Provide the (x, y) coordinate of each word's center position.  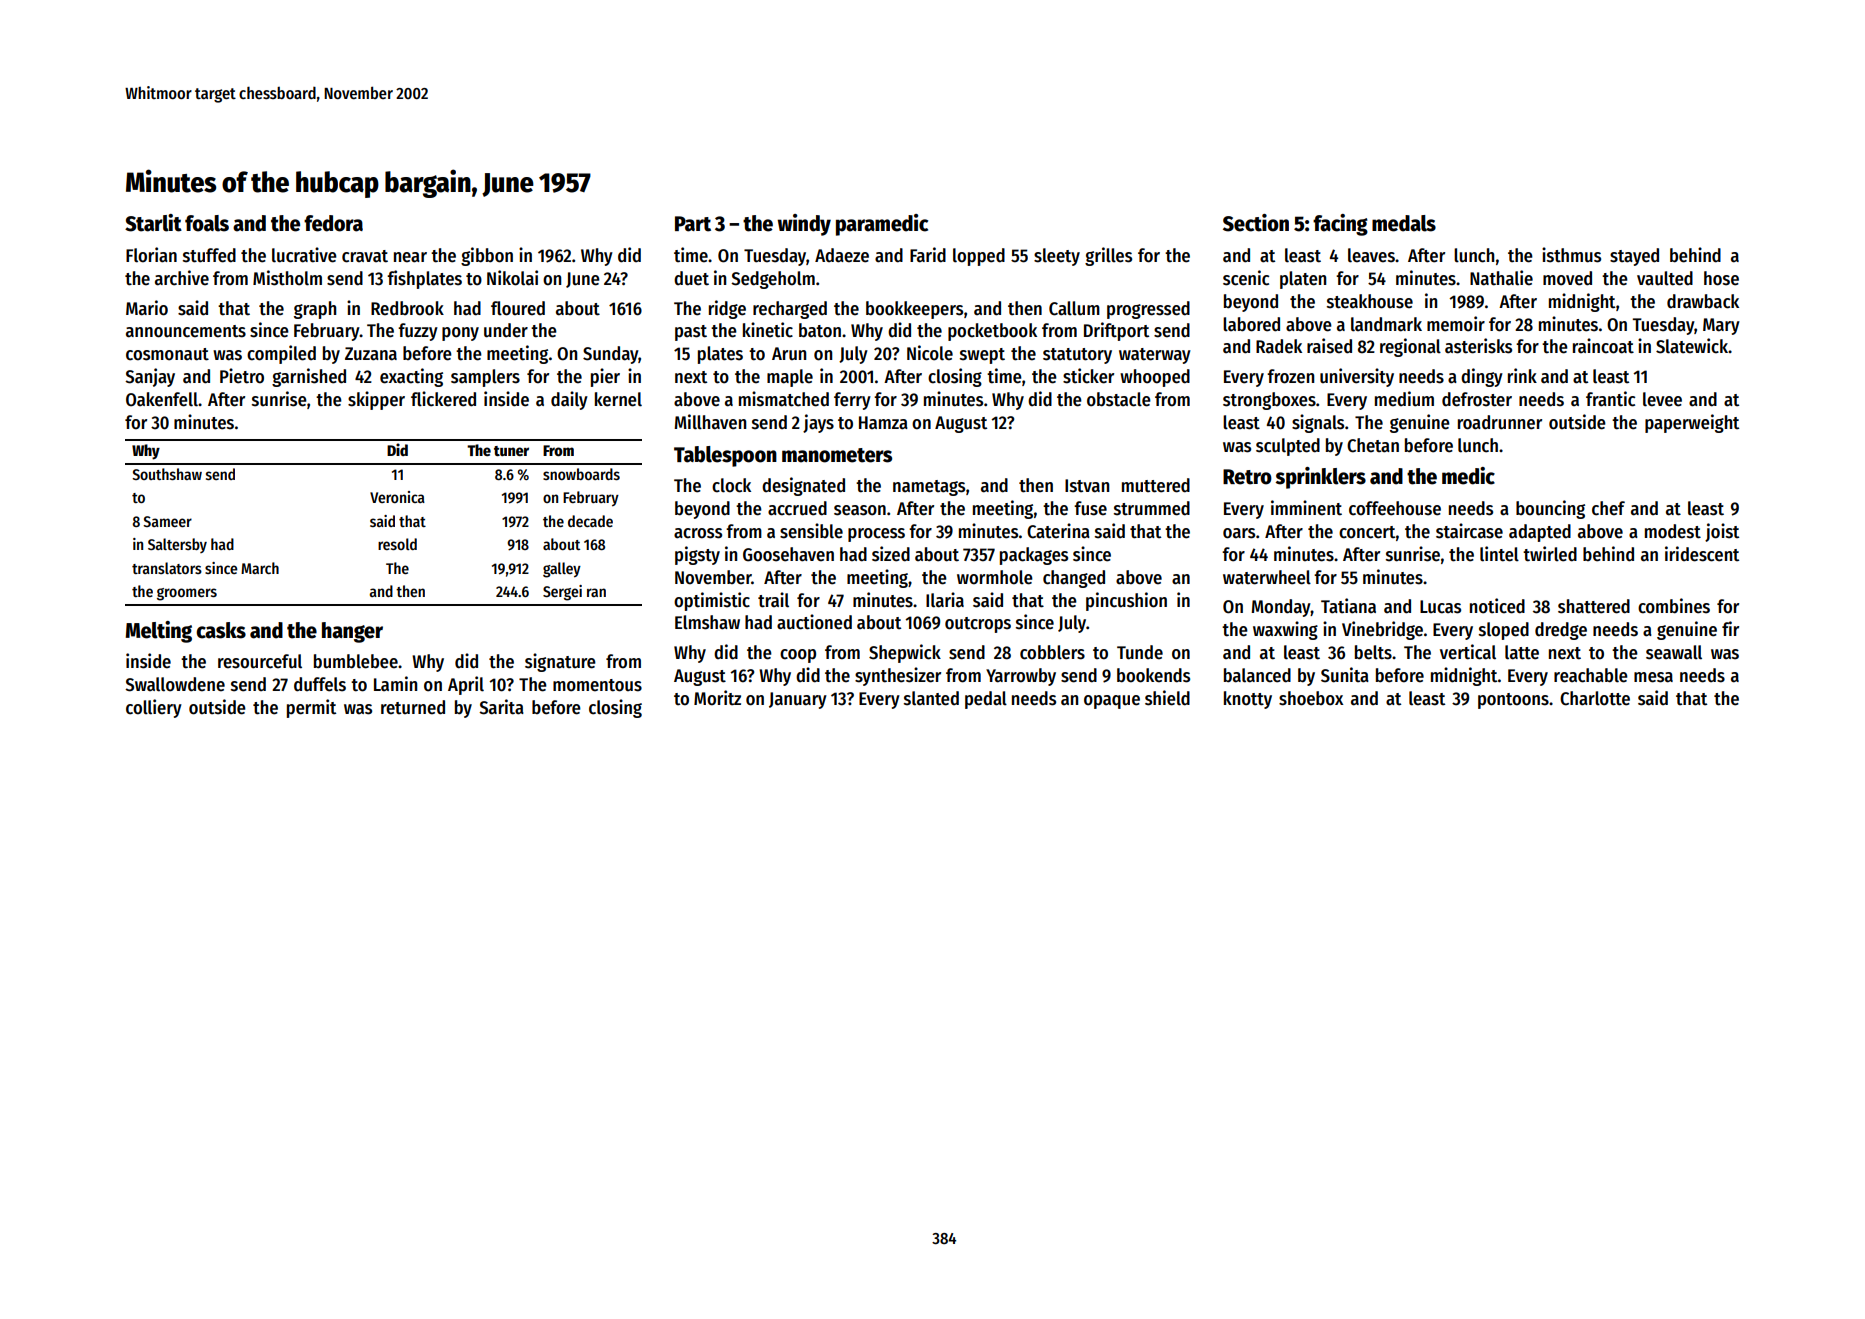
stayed (1634, 257)
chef (1608, 508)
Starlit (153, 223)
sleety (1057, 257)
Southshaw (167, 474)
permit (311, 708)
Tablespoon (725, 456)
